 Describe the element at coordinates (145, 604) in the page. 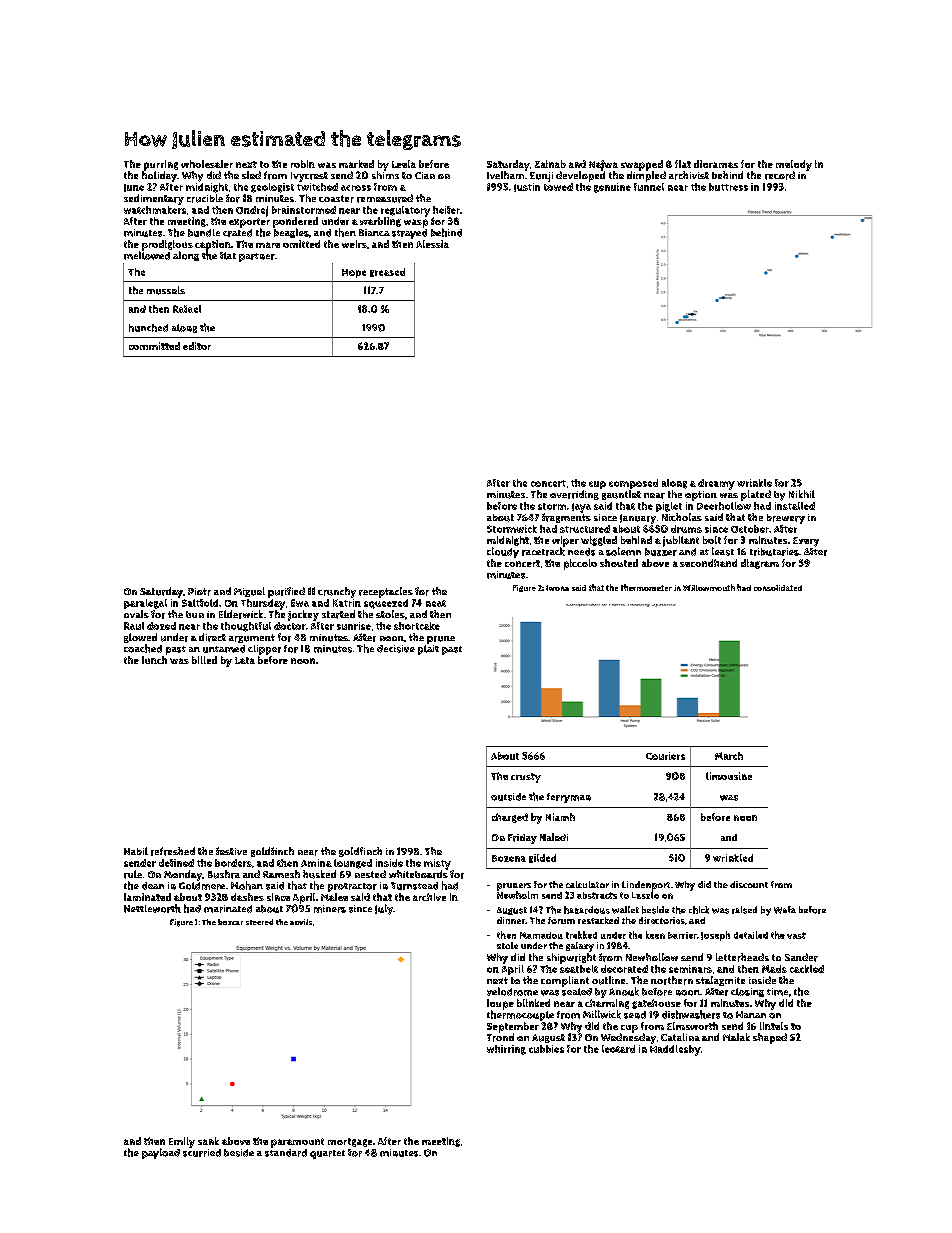

I see `paralegal` at that location.
